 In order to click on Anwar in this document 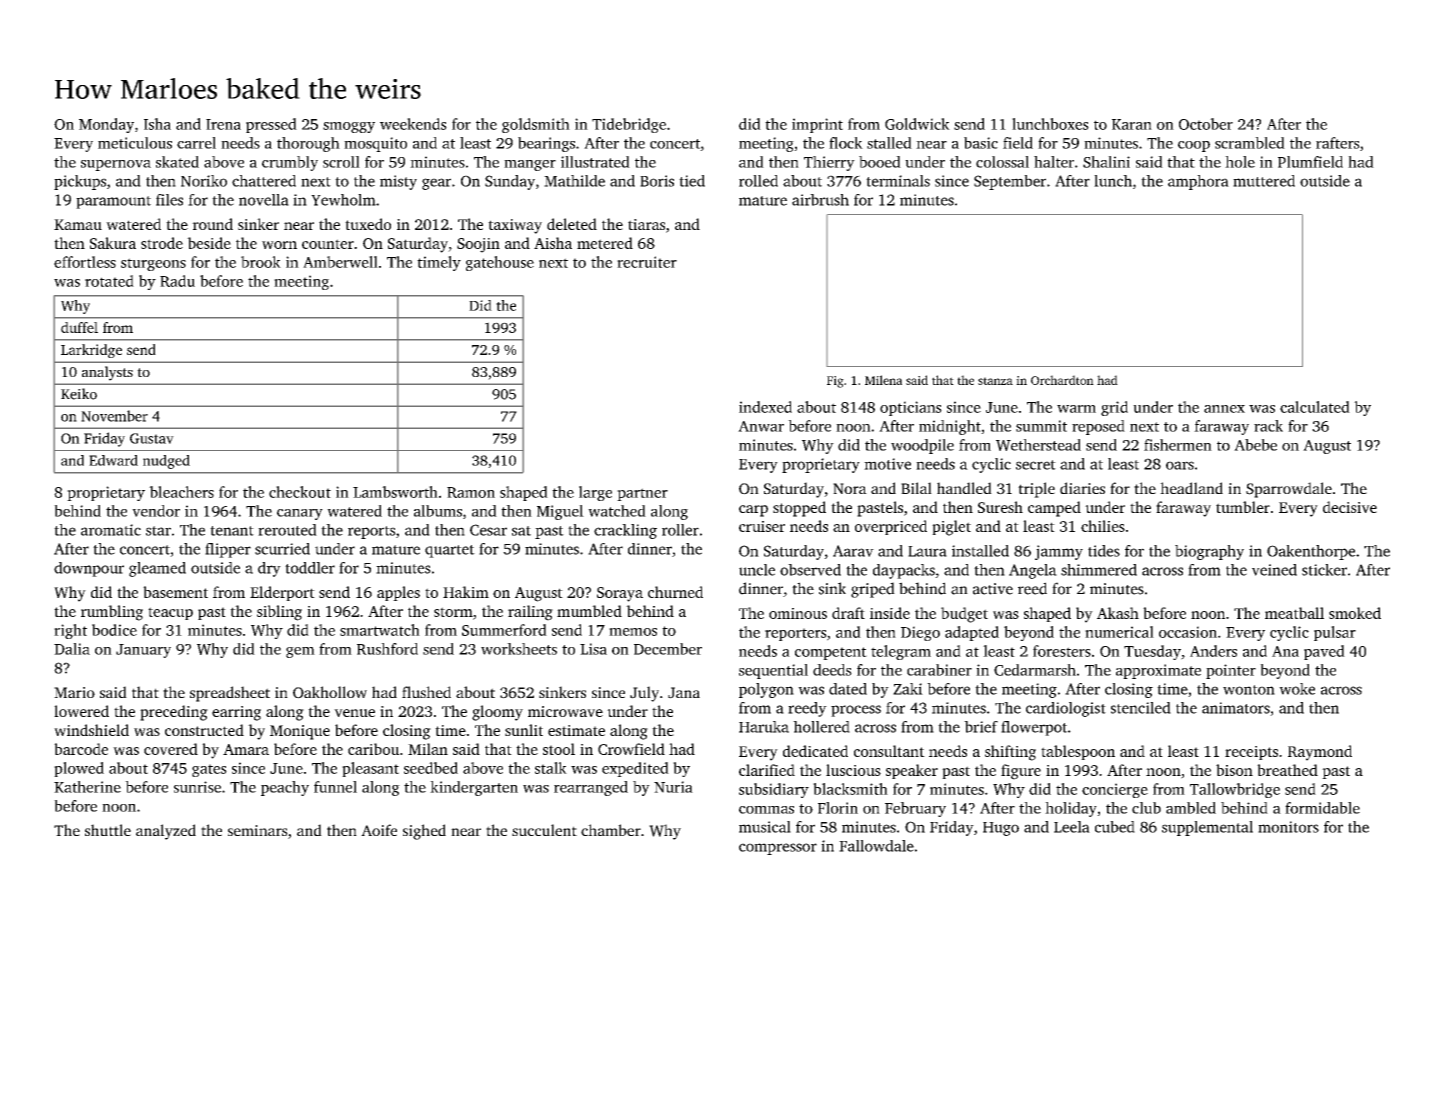, I will do `click(761, 426)`.
